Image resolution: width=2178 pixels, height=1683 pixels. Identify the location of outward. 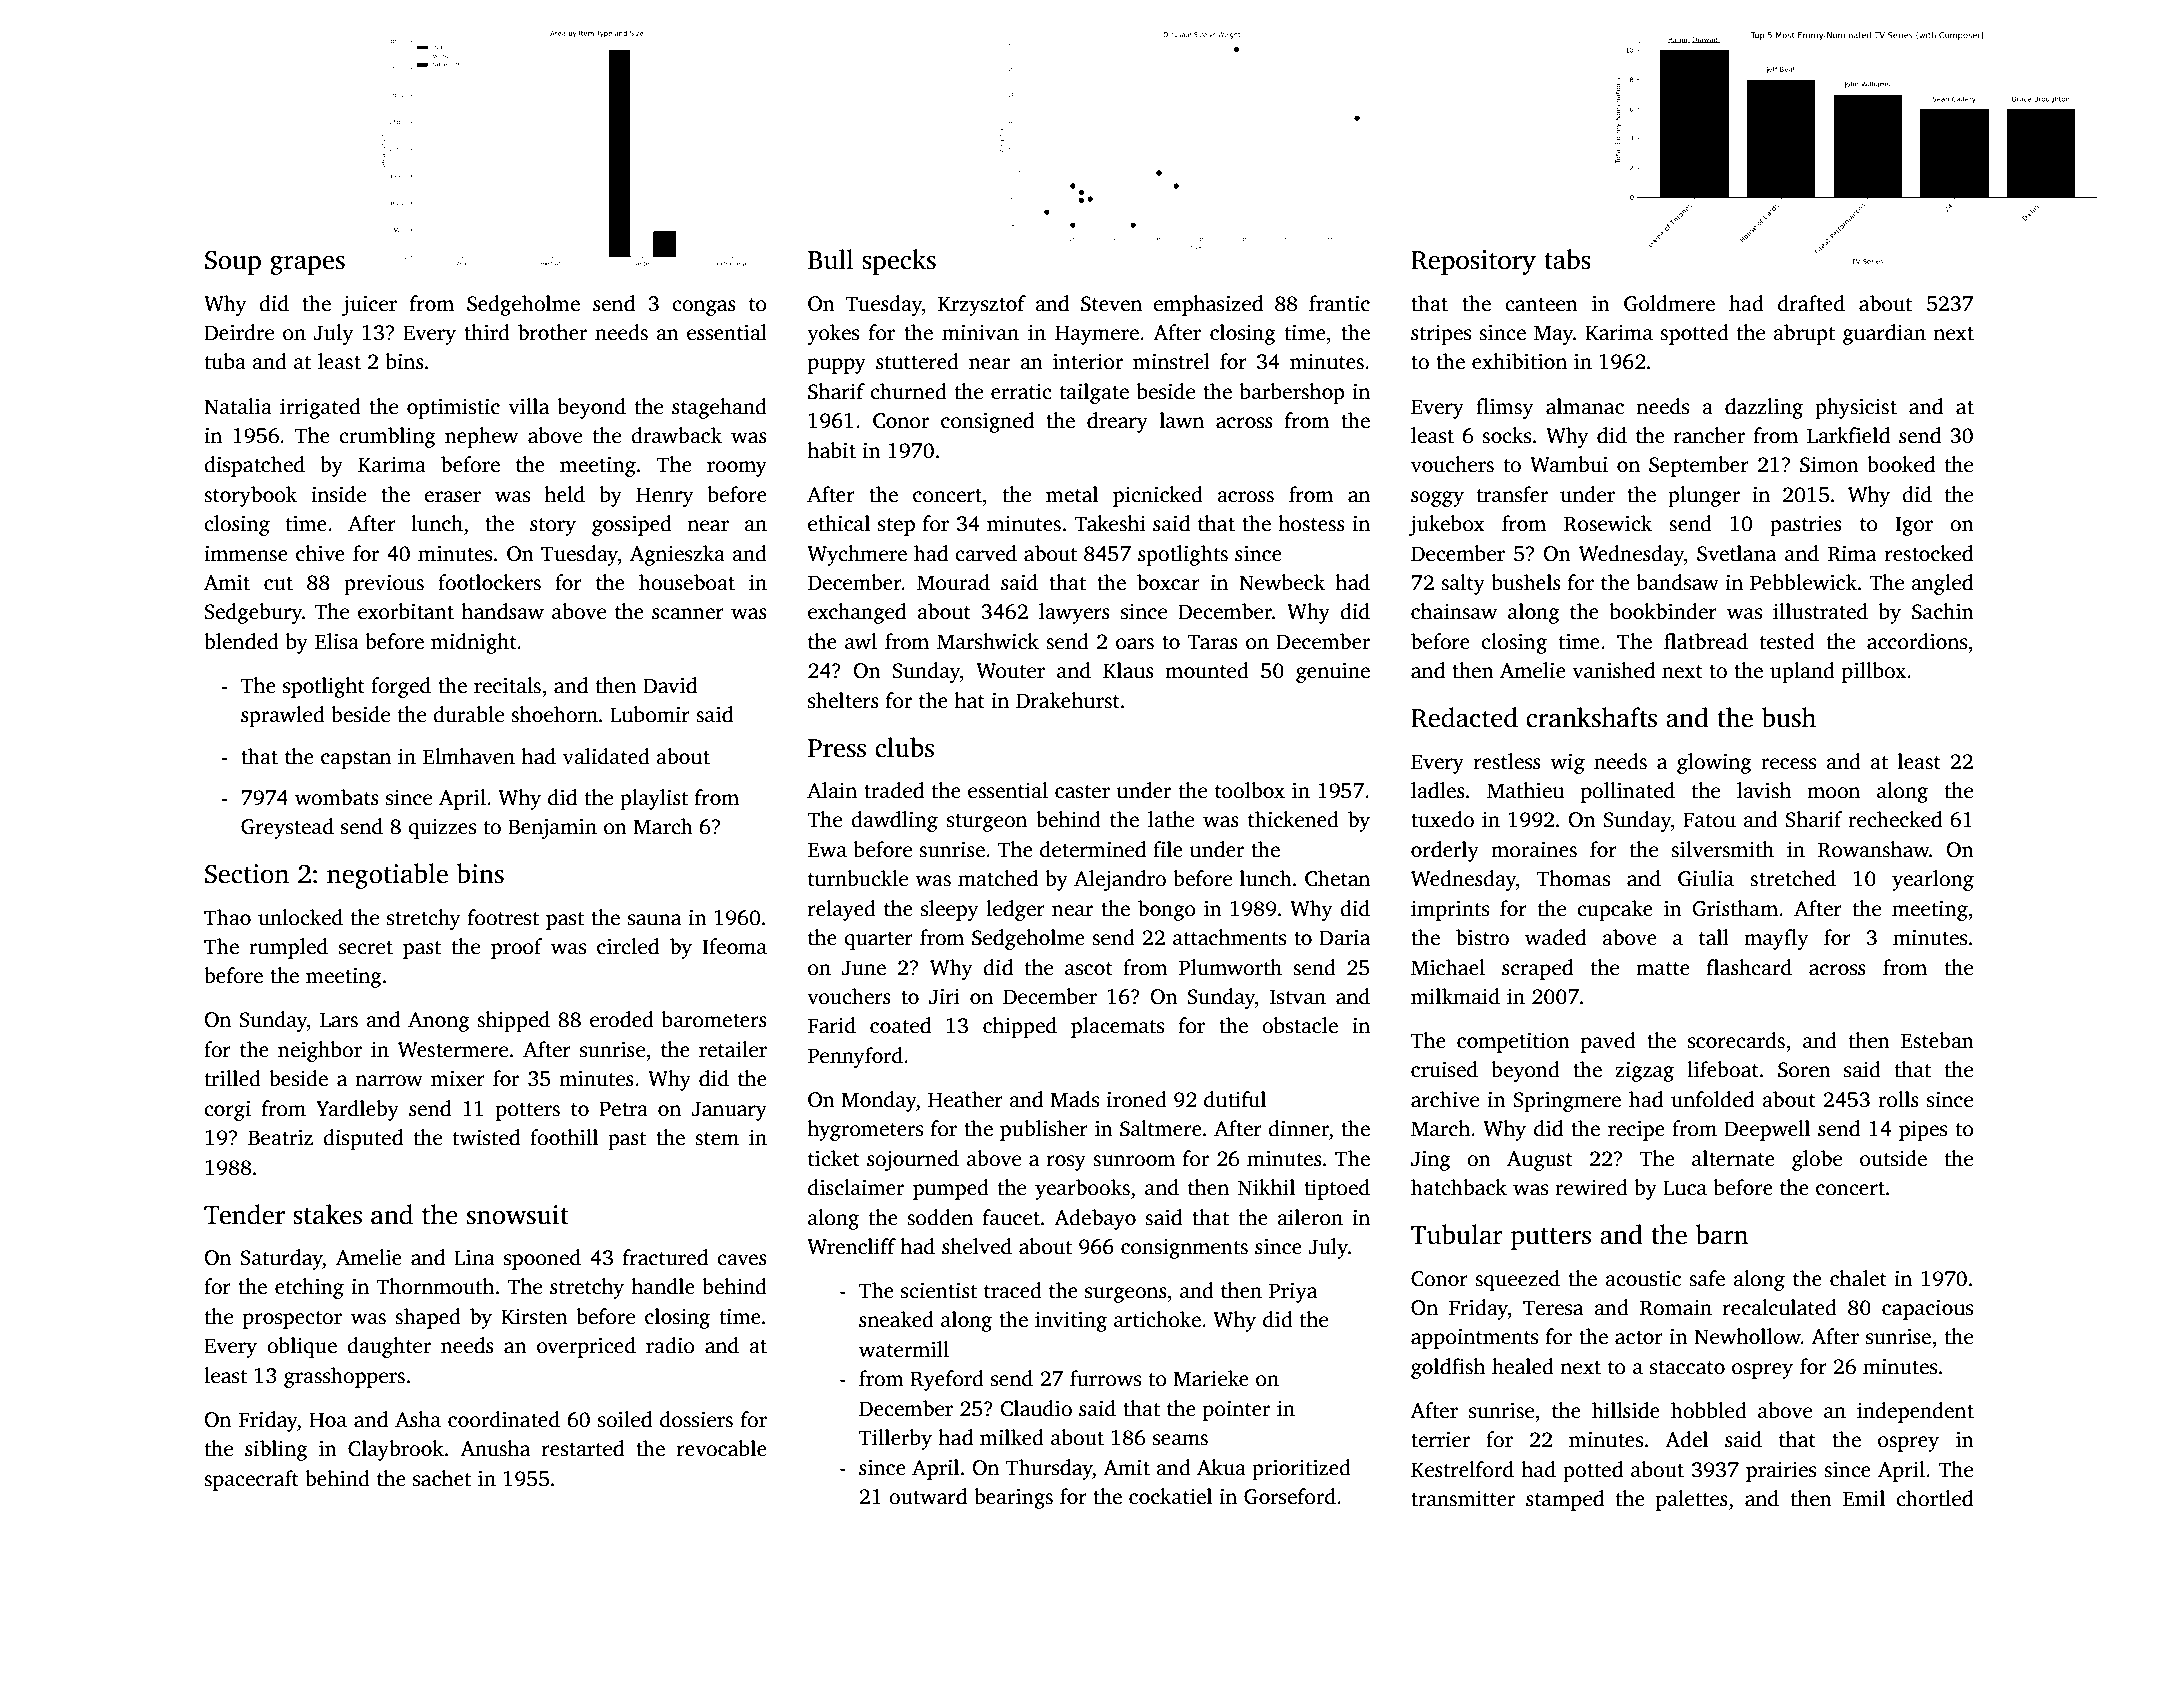
(928, 1496).
